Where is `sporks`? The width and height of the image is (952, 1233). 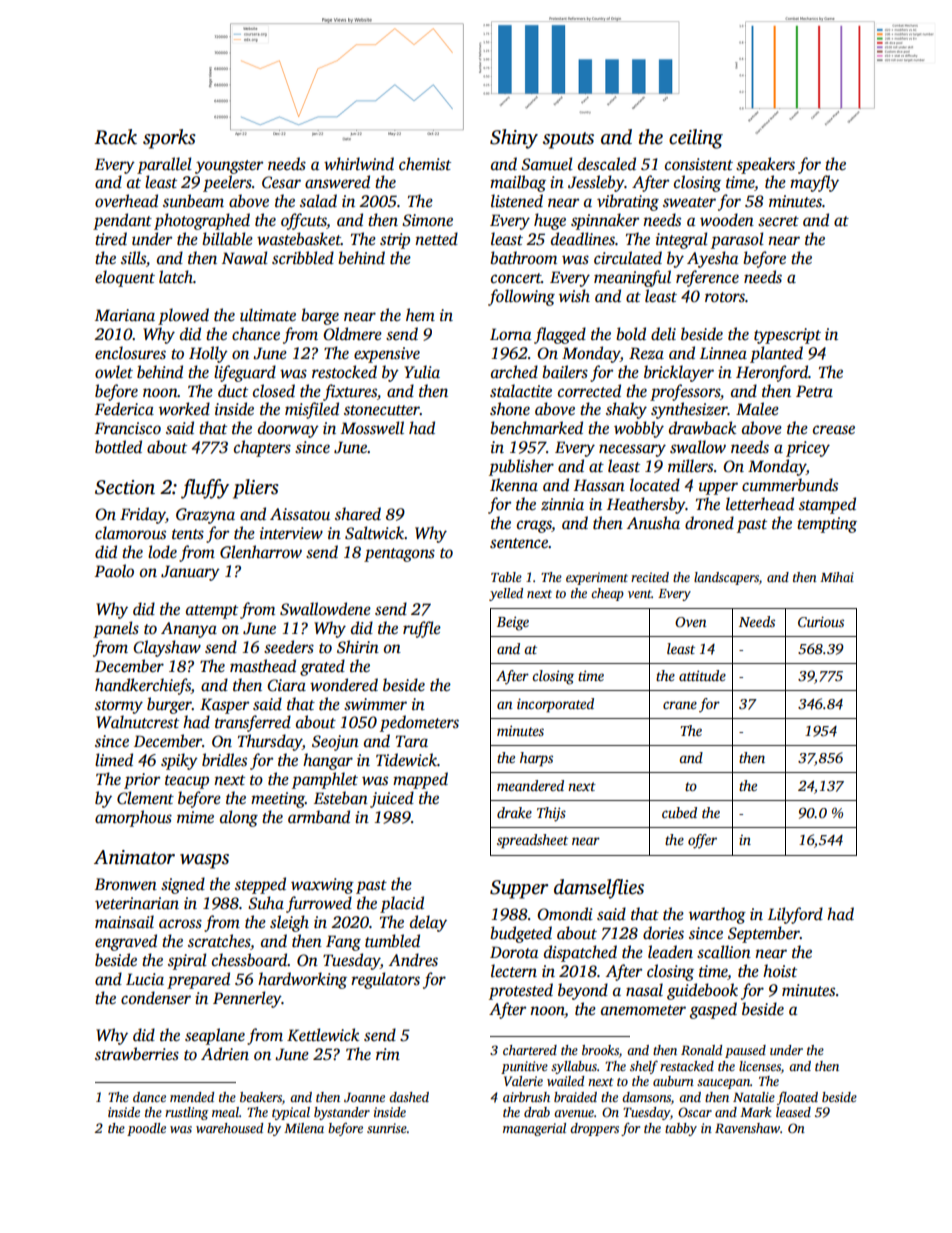
sporks is located at coordinates (169, 139).
